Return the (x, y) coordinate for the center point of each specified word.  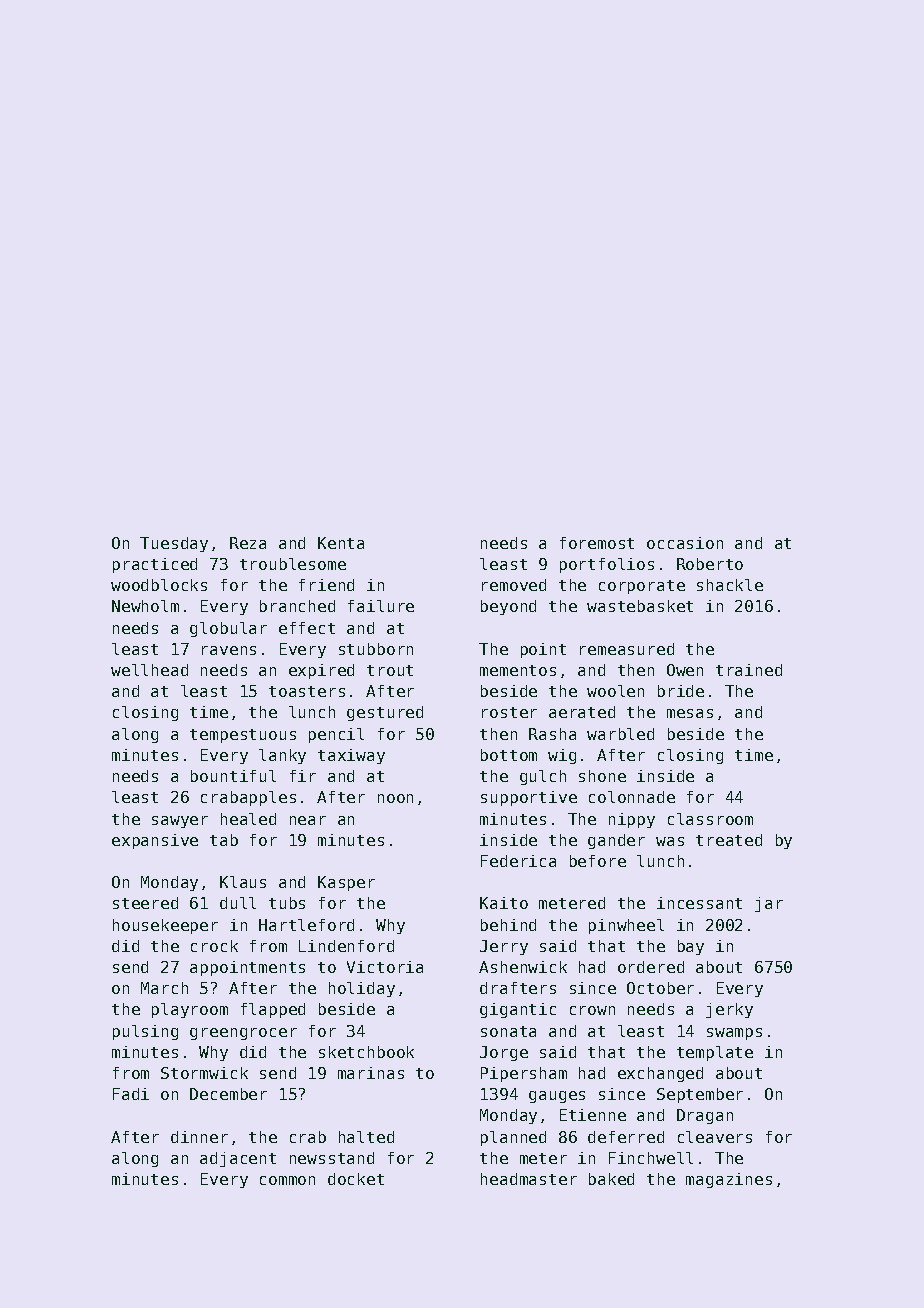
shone (602, 776)
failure (381, 606)
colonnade (632, 797)
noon (395, 798)
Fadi (131, 1094)
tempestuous (243, 736)
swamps (734, 1034)
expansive (155, 841)
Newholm (145, 606)
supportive (529, 798)
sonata (508, 1031)
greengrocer (243, 1034)
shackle (730, 585)
